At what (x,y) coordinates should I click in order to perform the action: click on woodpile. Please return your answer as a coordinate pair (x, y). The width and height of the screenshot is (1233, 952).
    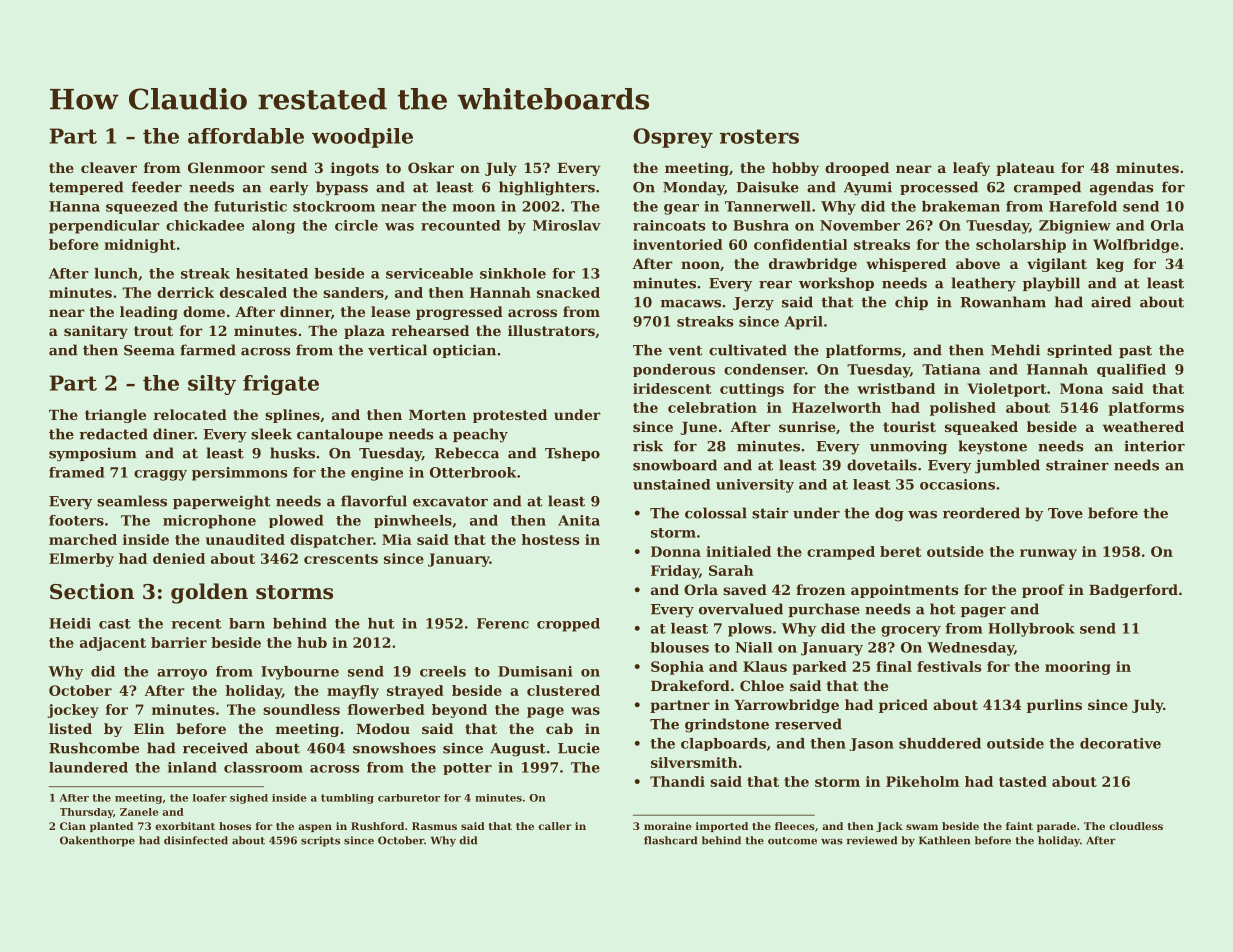
    Looking at the image, I should click on (362, 138).
